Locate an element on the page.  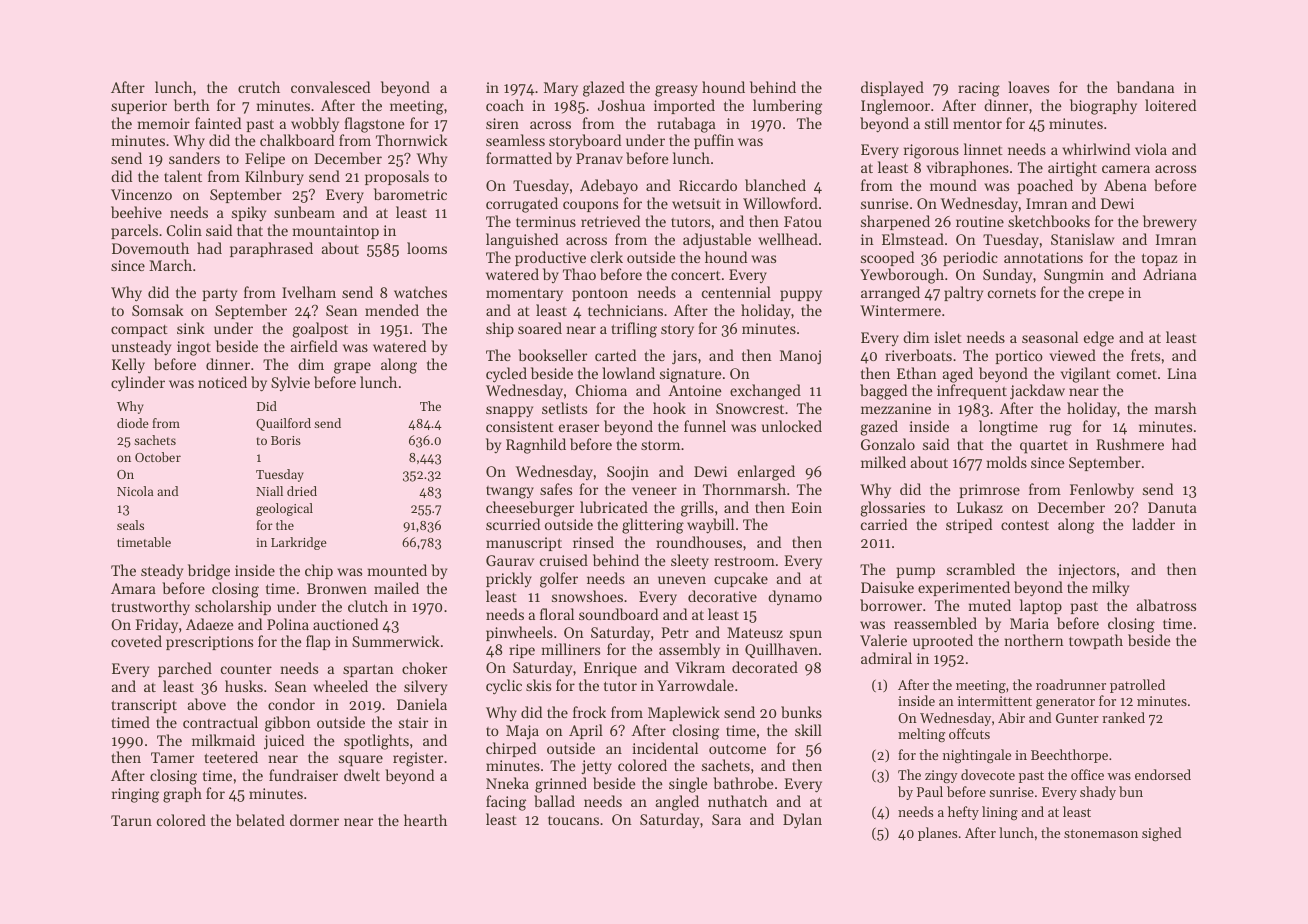
planes is located at coordinates (937, 834).
